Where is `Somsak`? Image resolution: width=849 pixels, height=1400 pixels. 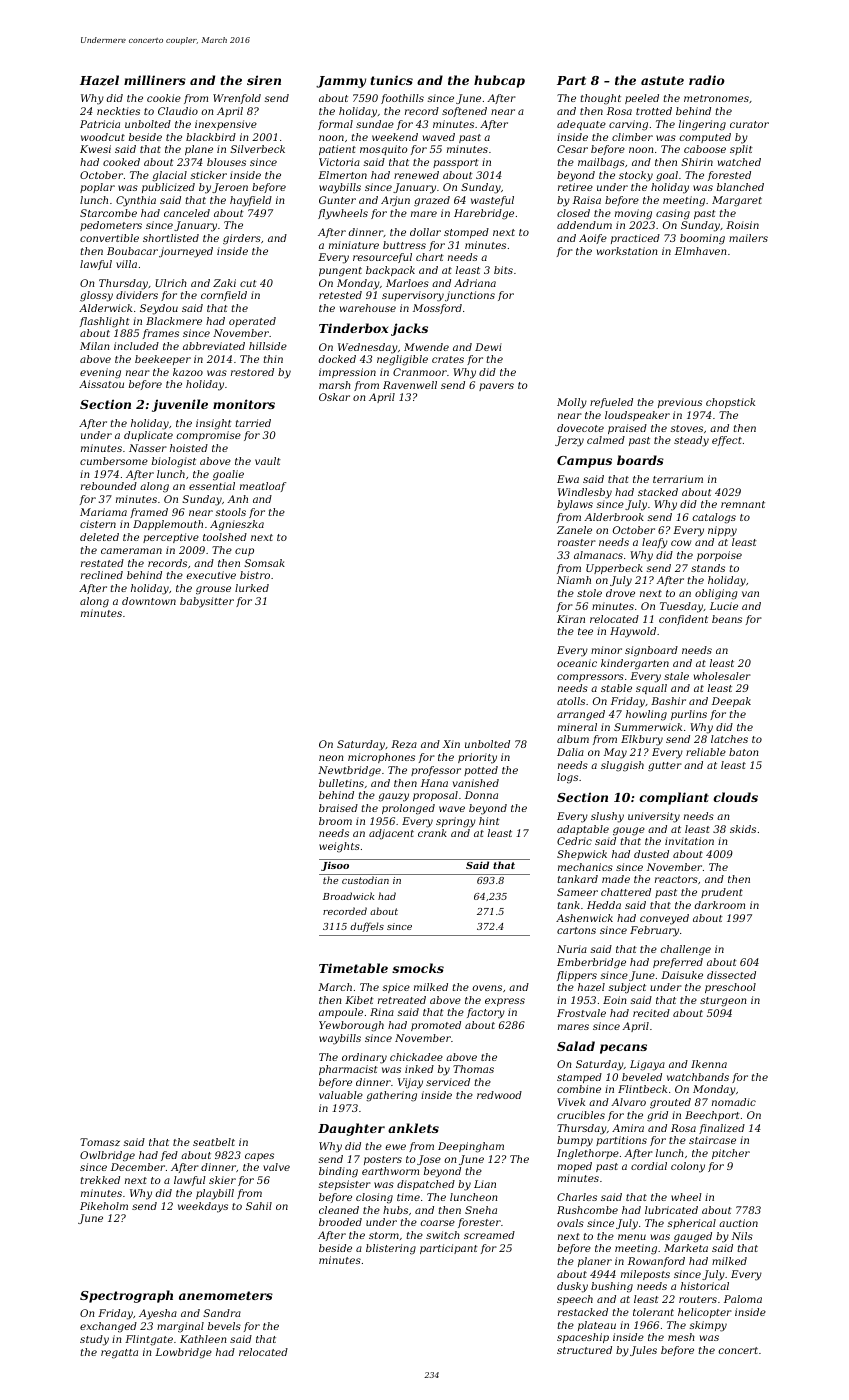 Somsak is located at coordinates (264, 563).
